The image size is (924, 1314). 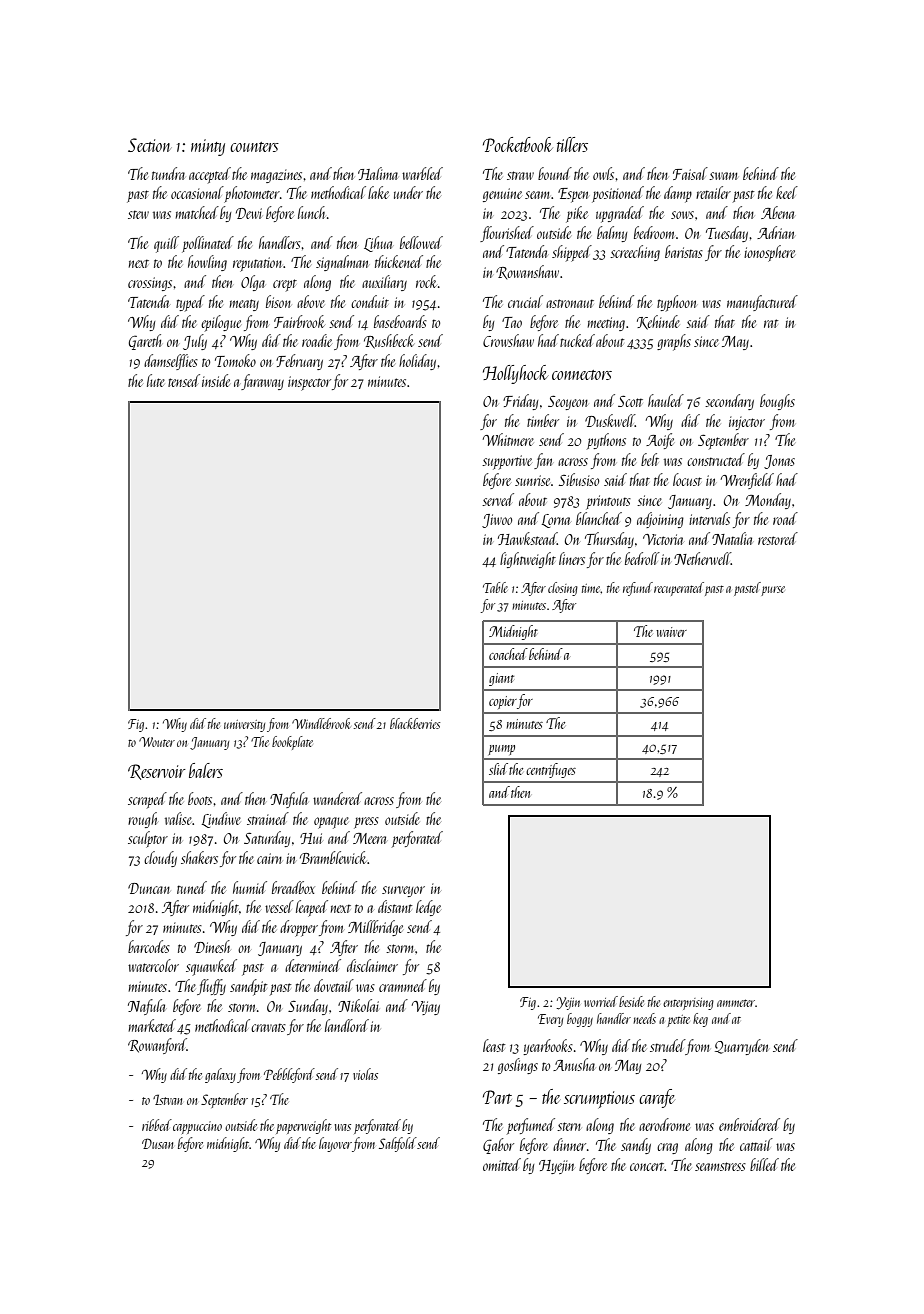 What do you see at coordinates (366, 823) in the screenshot?
I see `press` at bounding box center [366, 823].
